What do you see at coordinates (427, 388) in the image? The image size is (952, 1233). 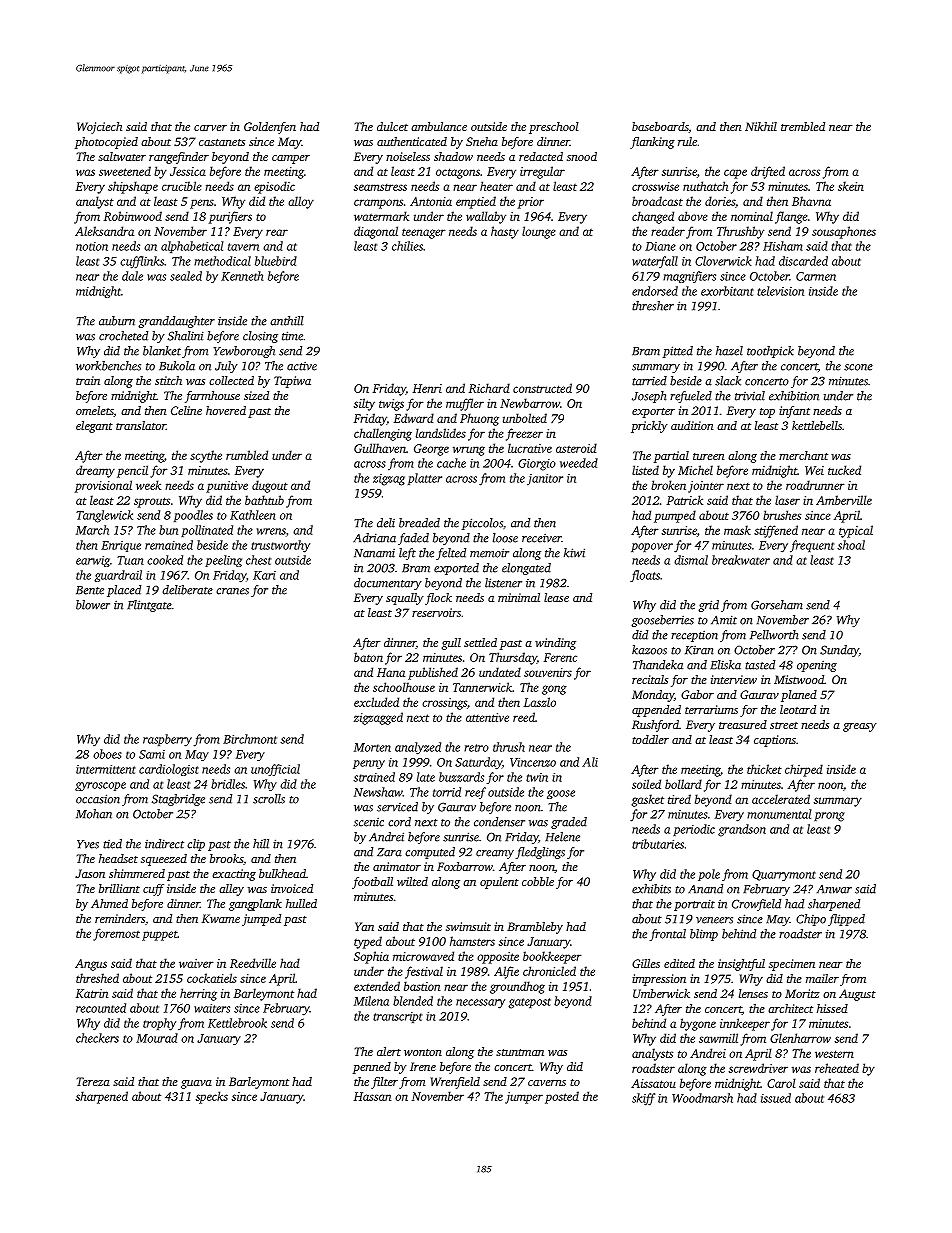 I see `Henri` at bounding box center [427, 388].
